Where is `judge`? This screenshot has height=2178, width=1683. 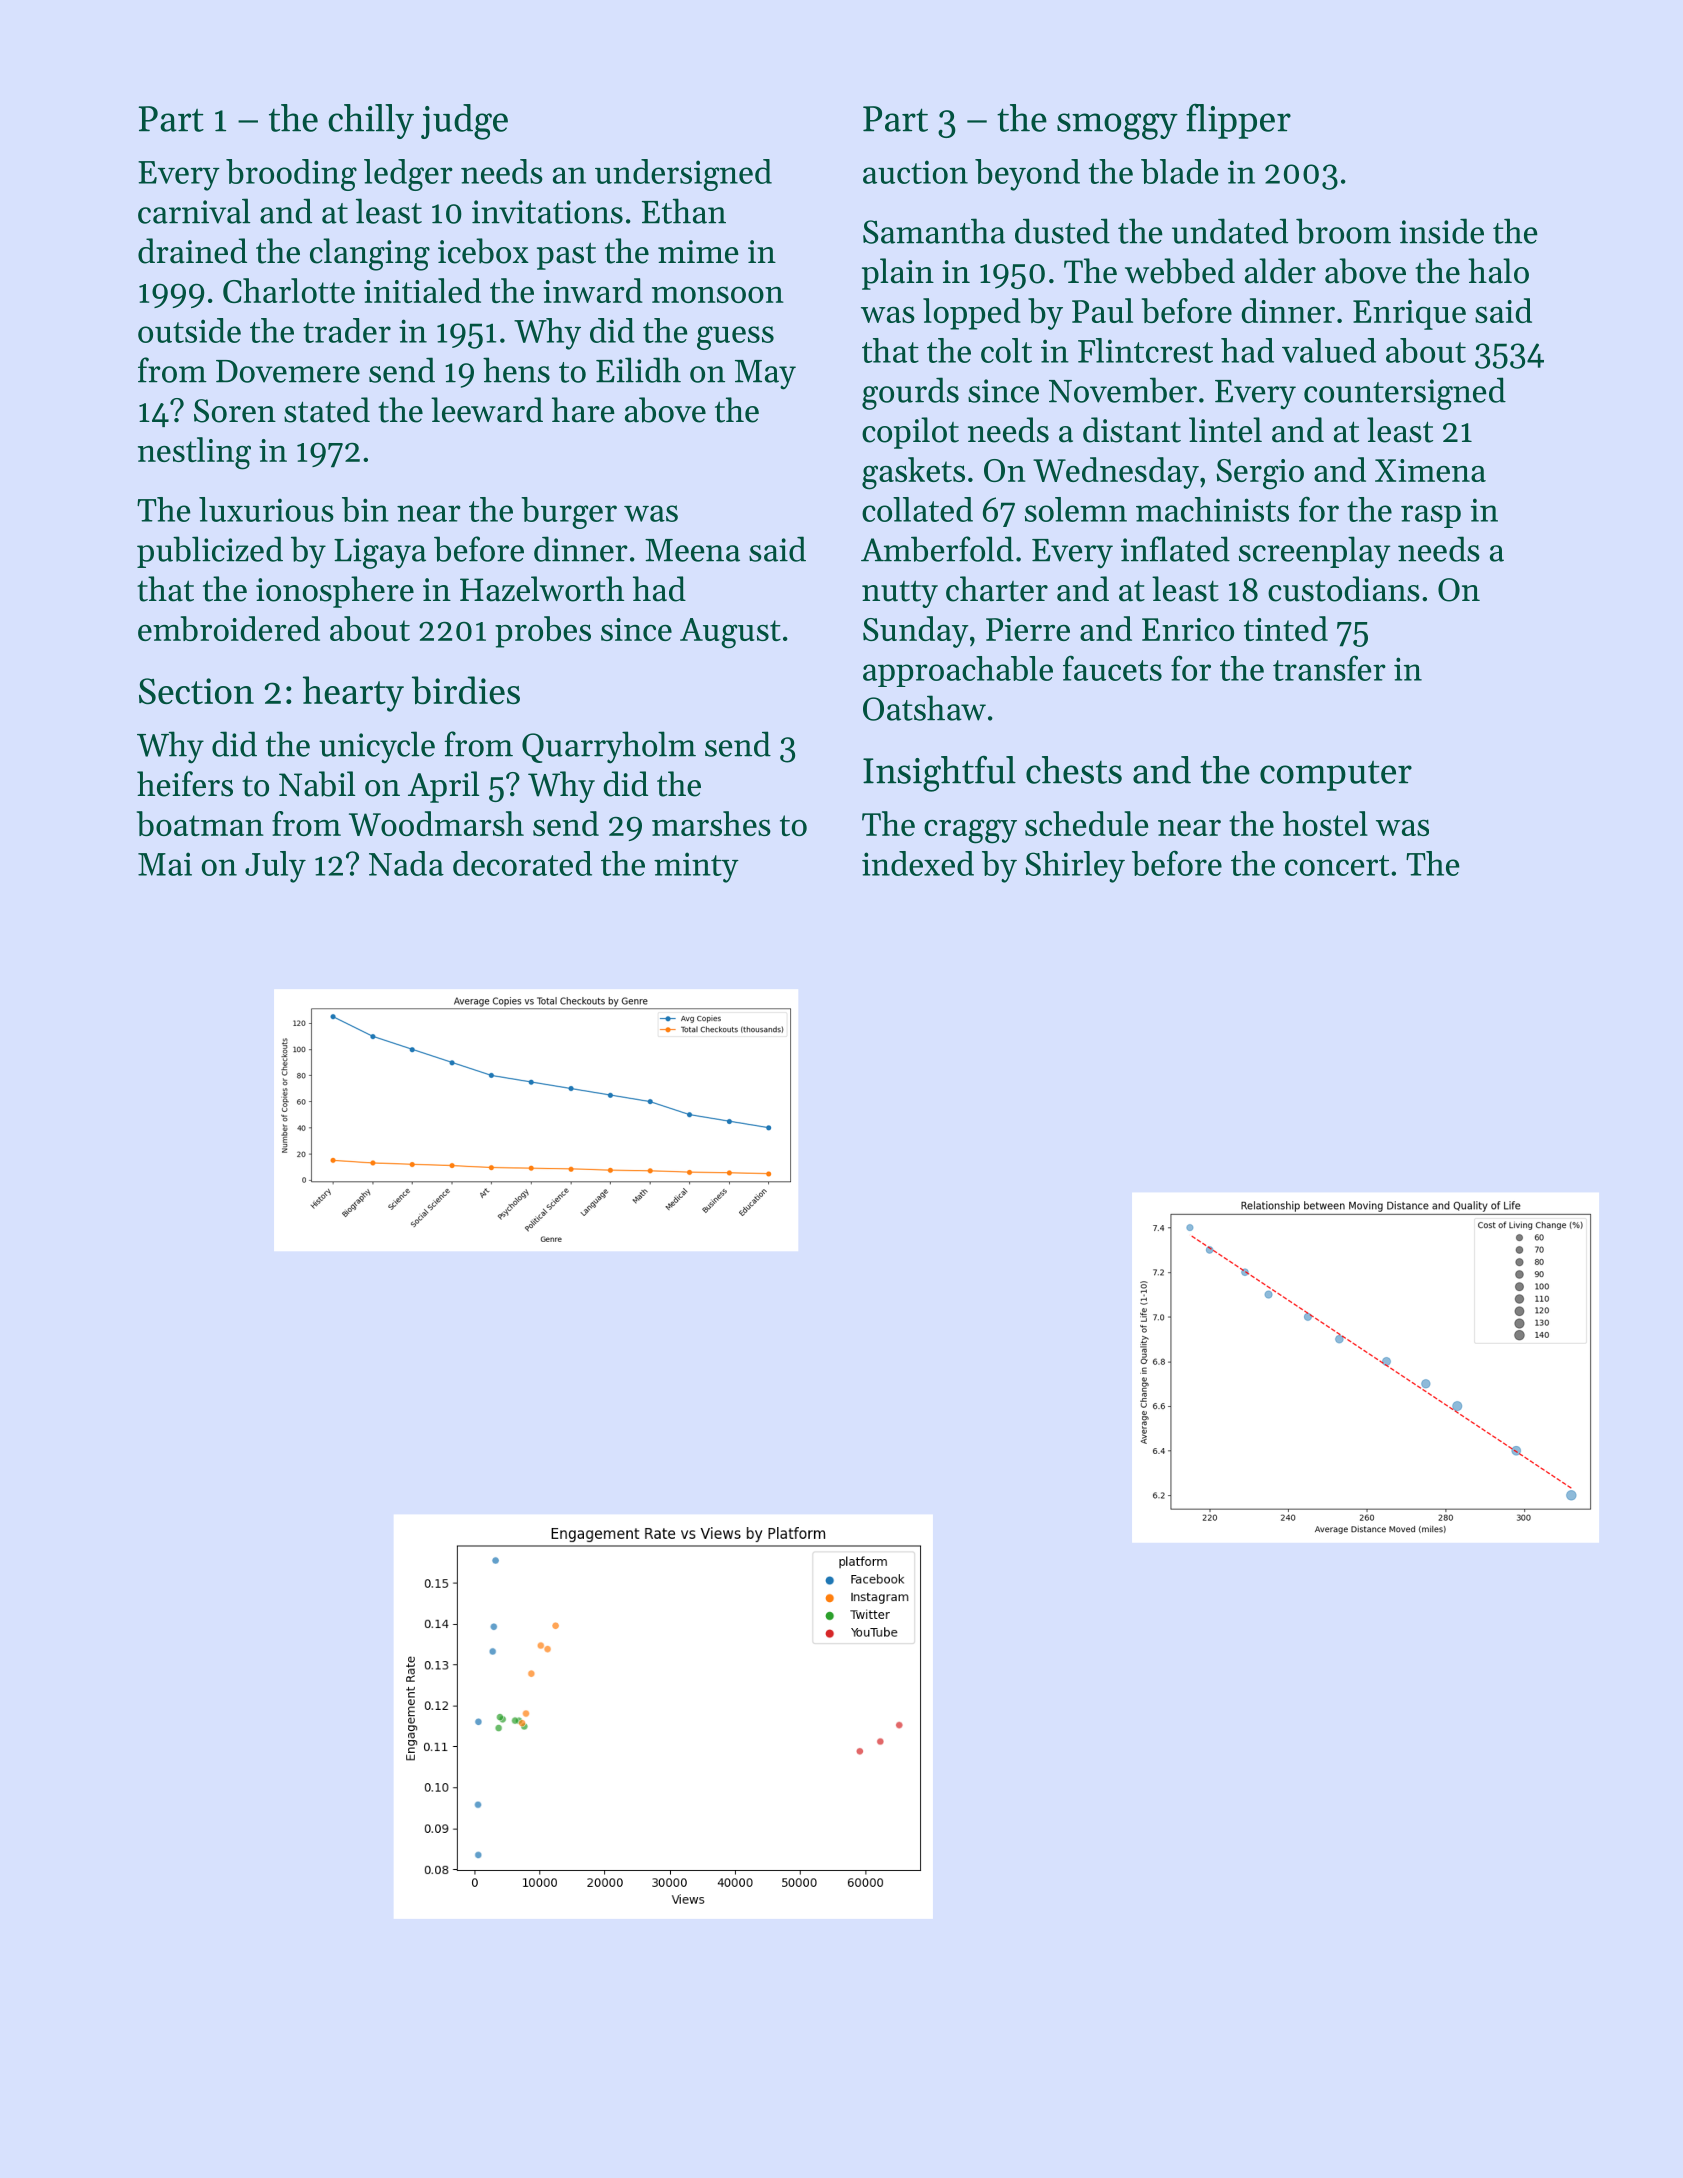 judge is located at coordinates (464, 122).
